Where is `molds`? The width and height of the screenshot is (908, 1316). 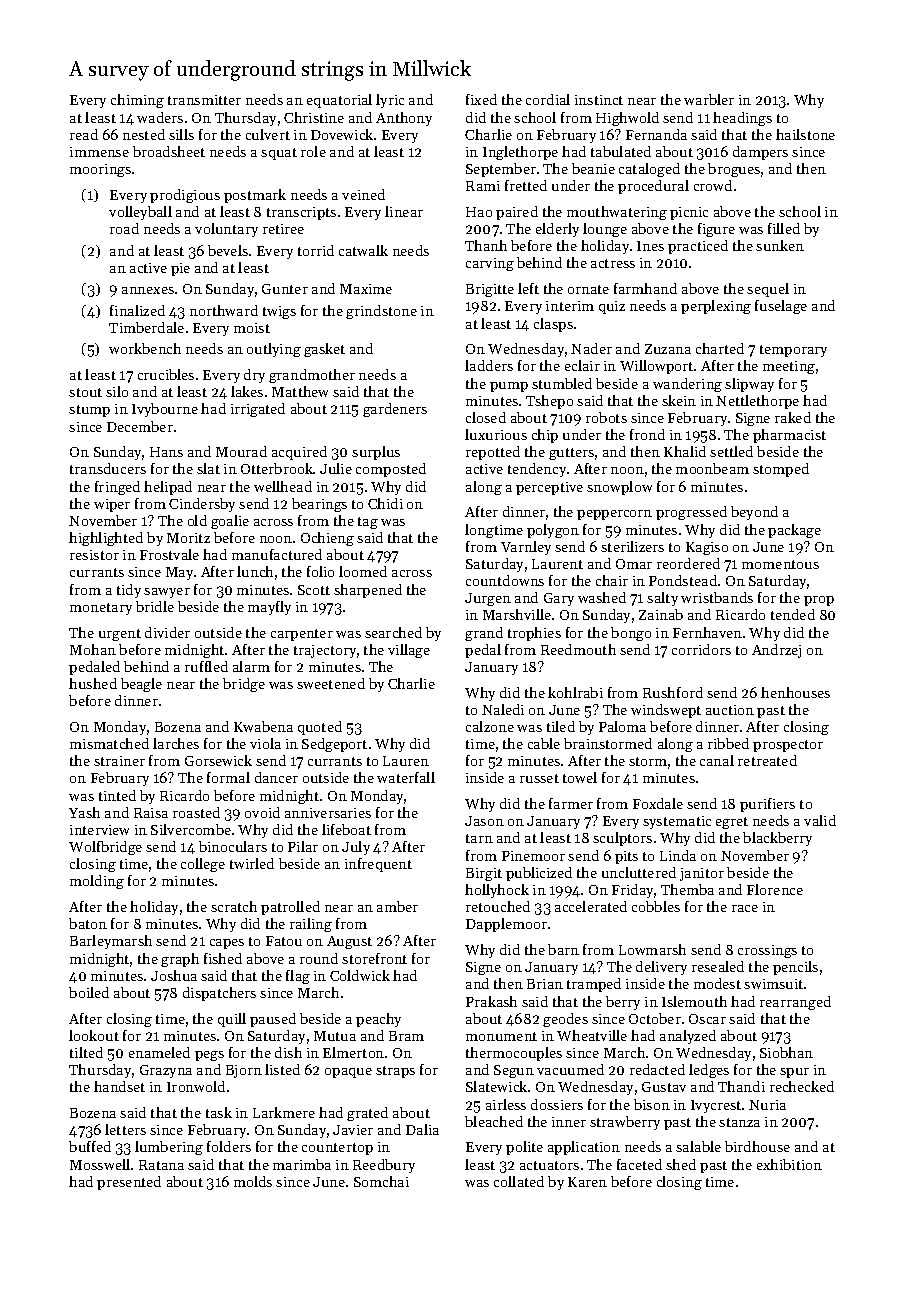 molds is located at coordinates (253, 1181).
